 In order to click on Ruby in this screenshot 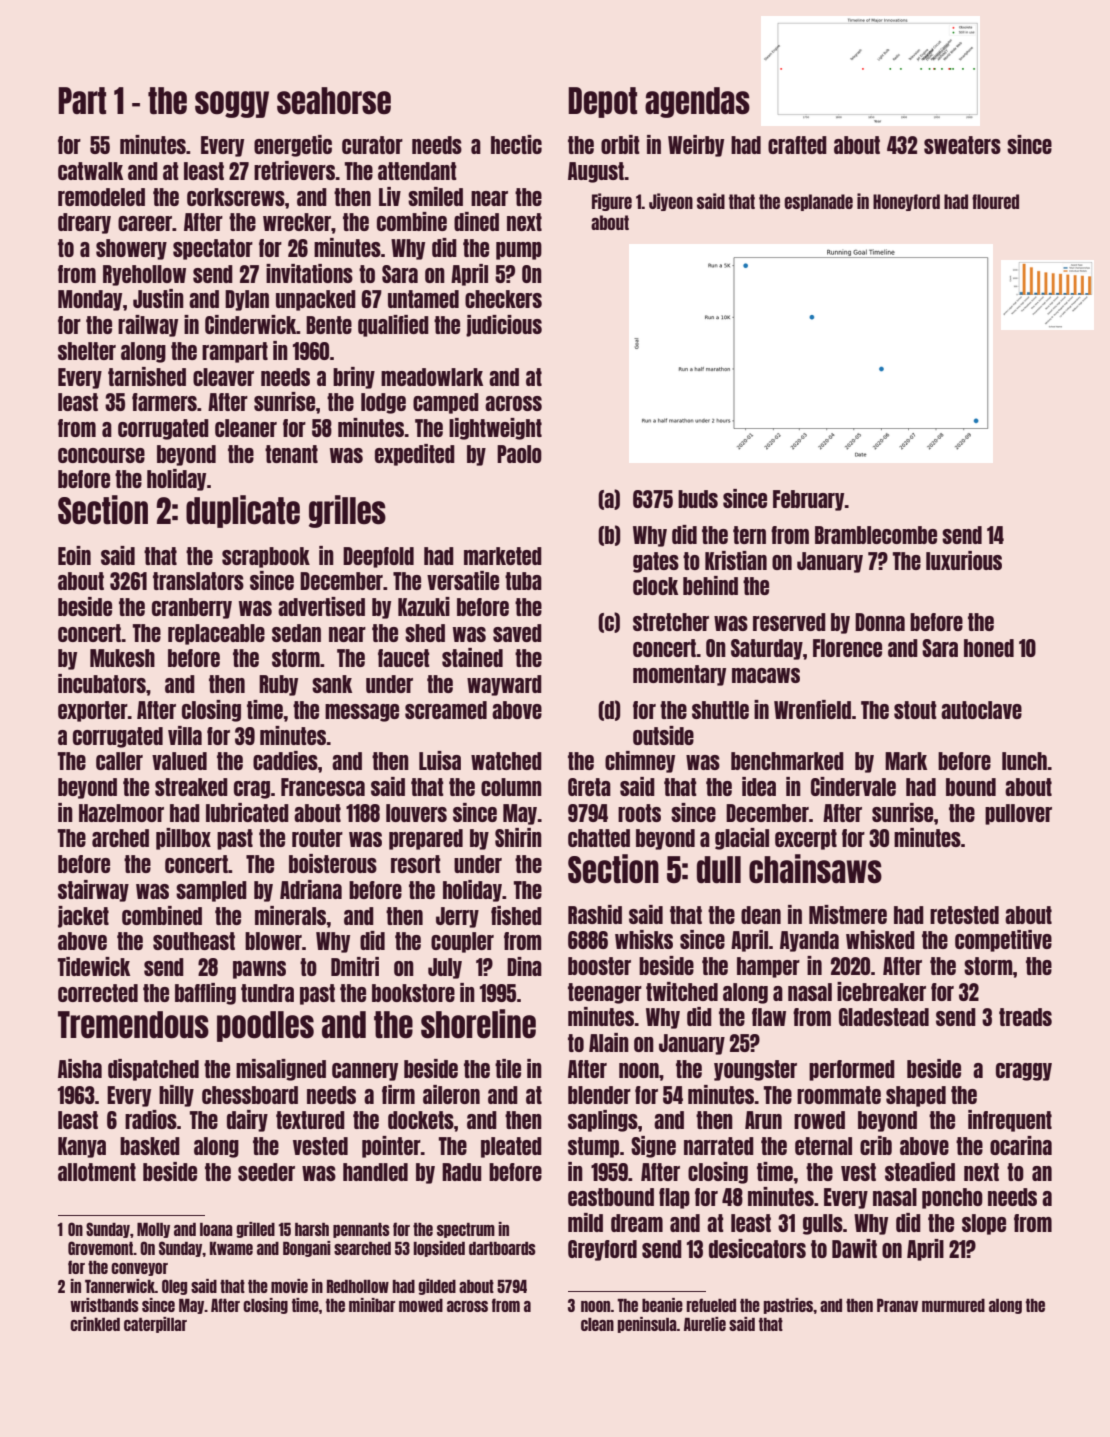, I will do `click(278, 685)`.
